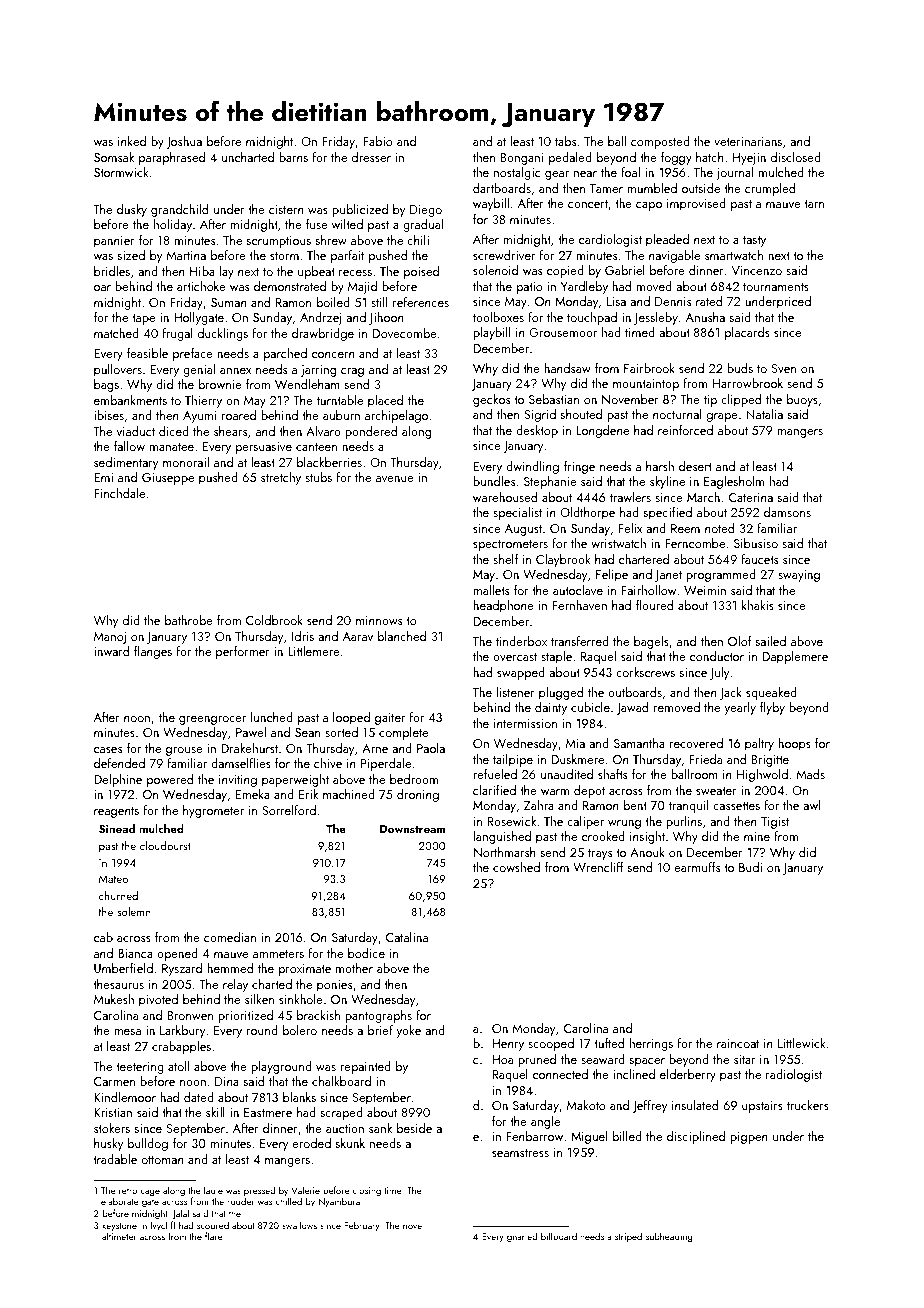  I want to click on novel, so click(413, 1225).
